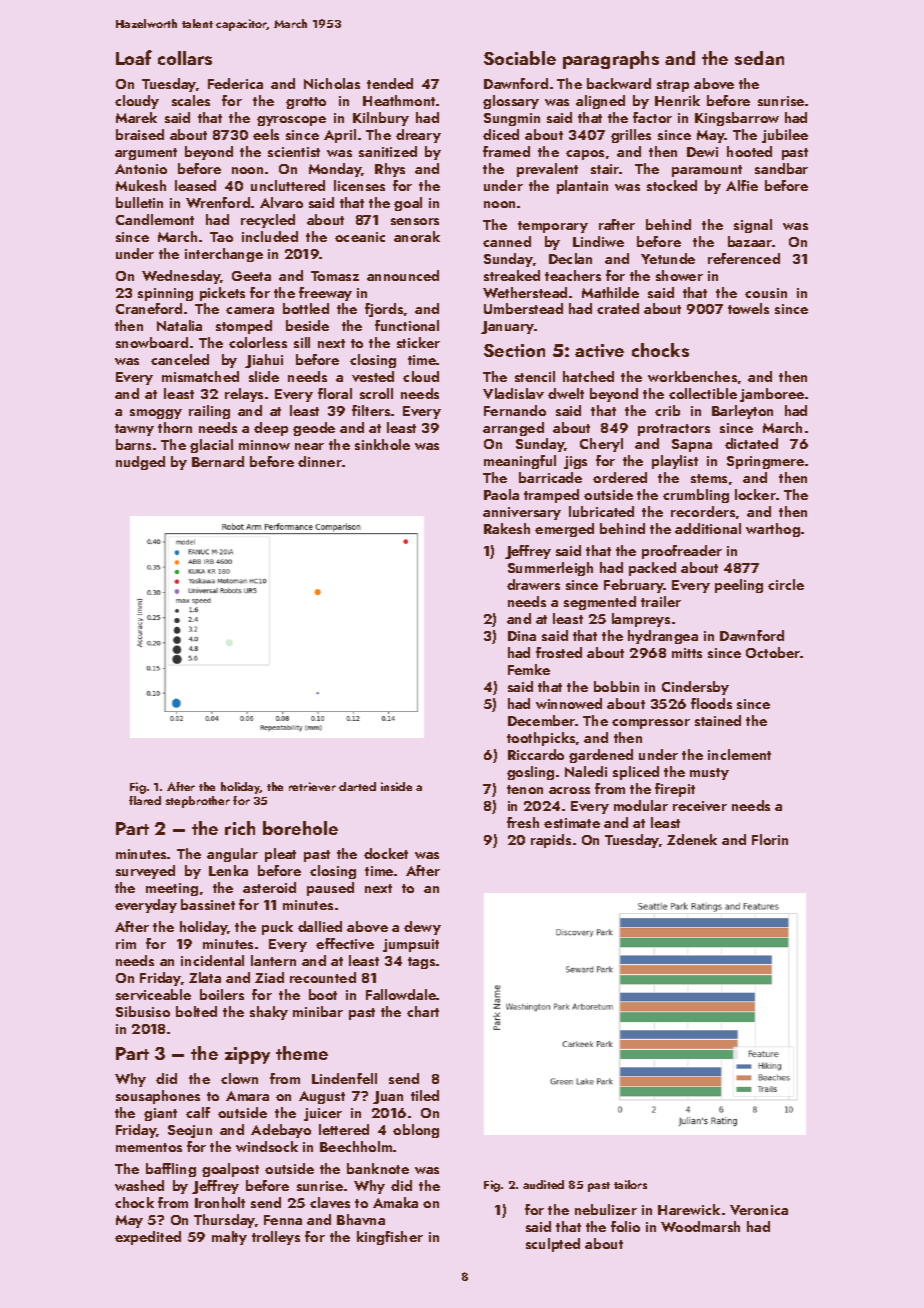 Image resolution: width=924 pixels, height=1308 pixels. Describe the element at coordinates (687, 653) in the screenshot. I see `mitts` at that location.
